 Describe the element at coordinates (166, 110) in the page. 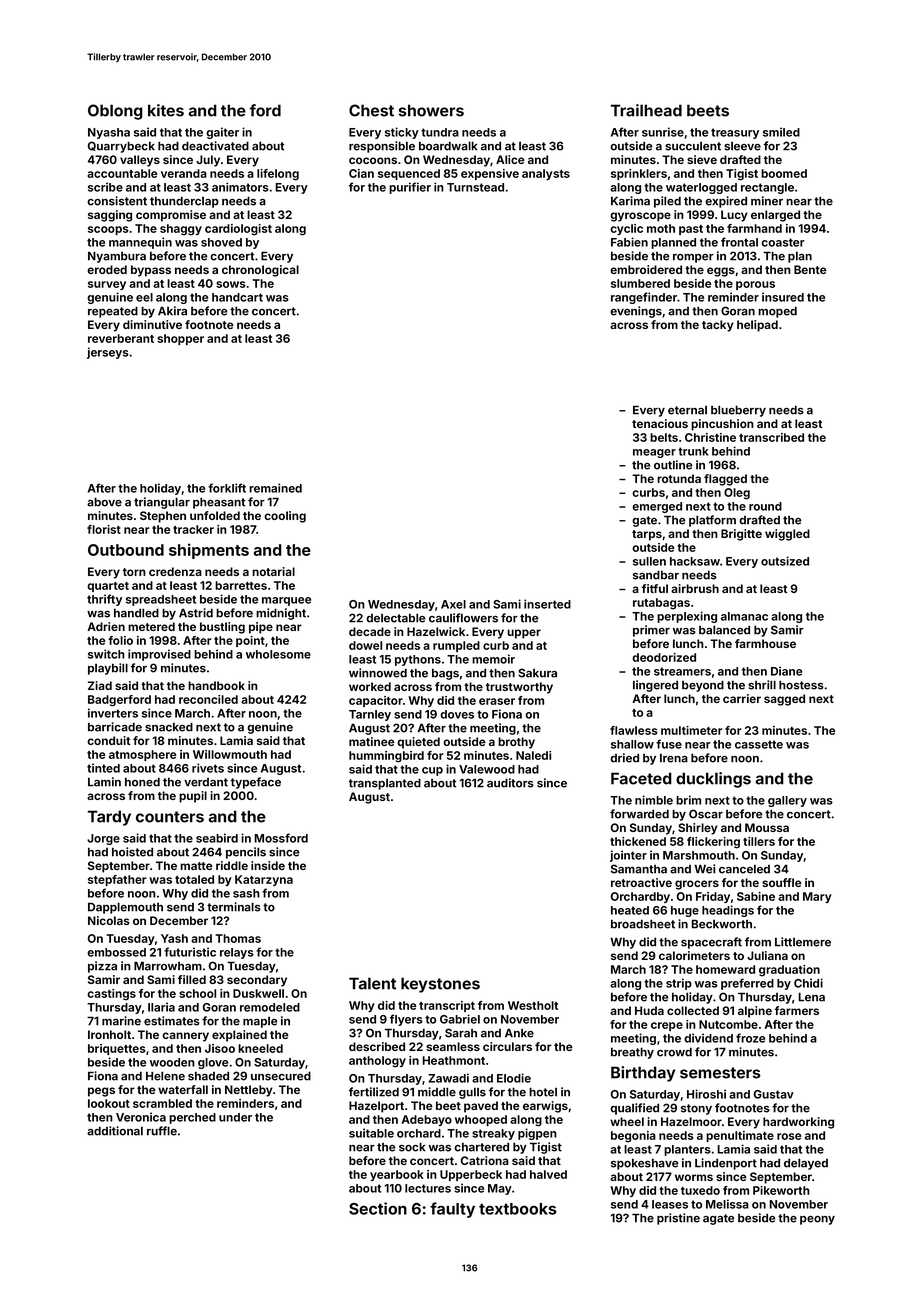

I see `kites` at that location.
